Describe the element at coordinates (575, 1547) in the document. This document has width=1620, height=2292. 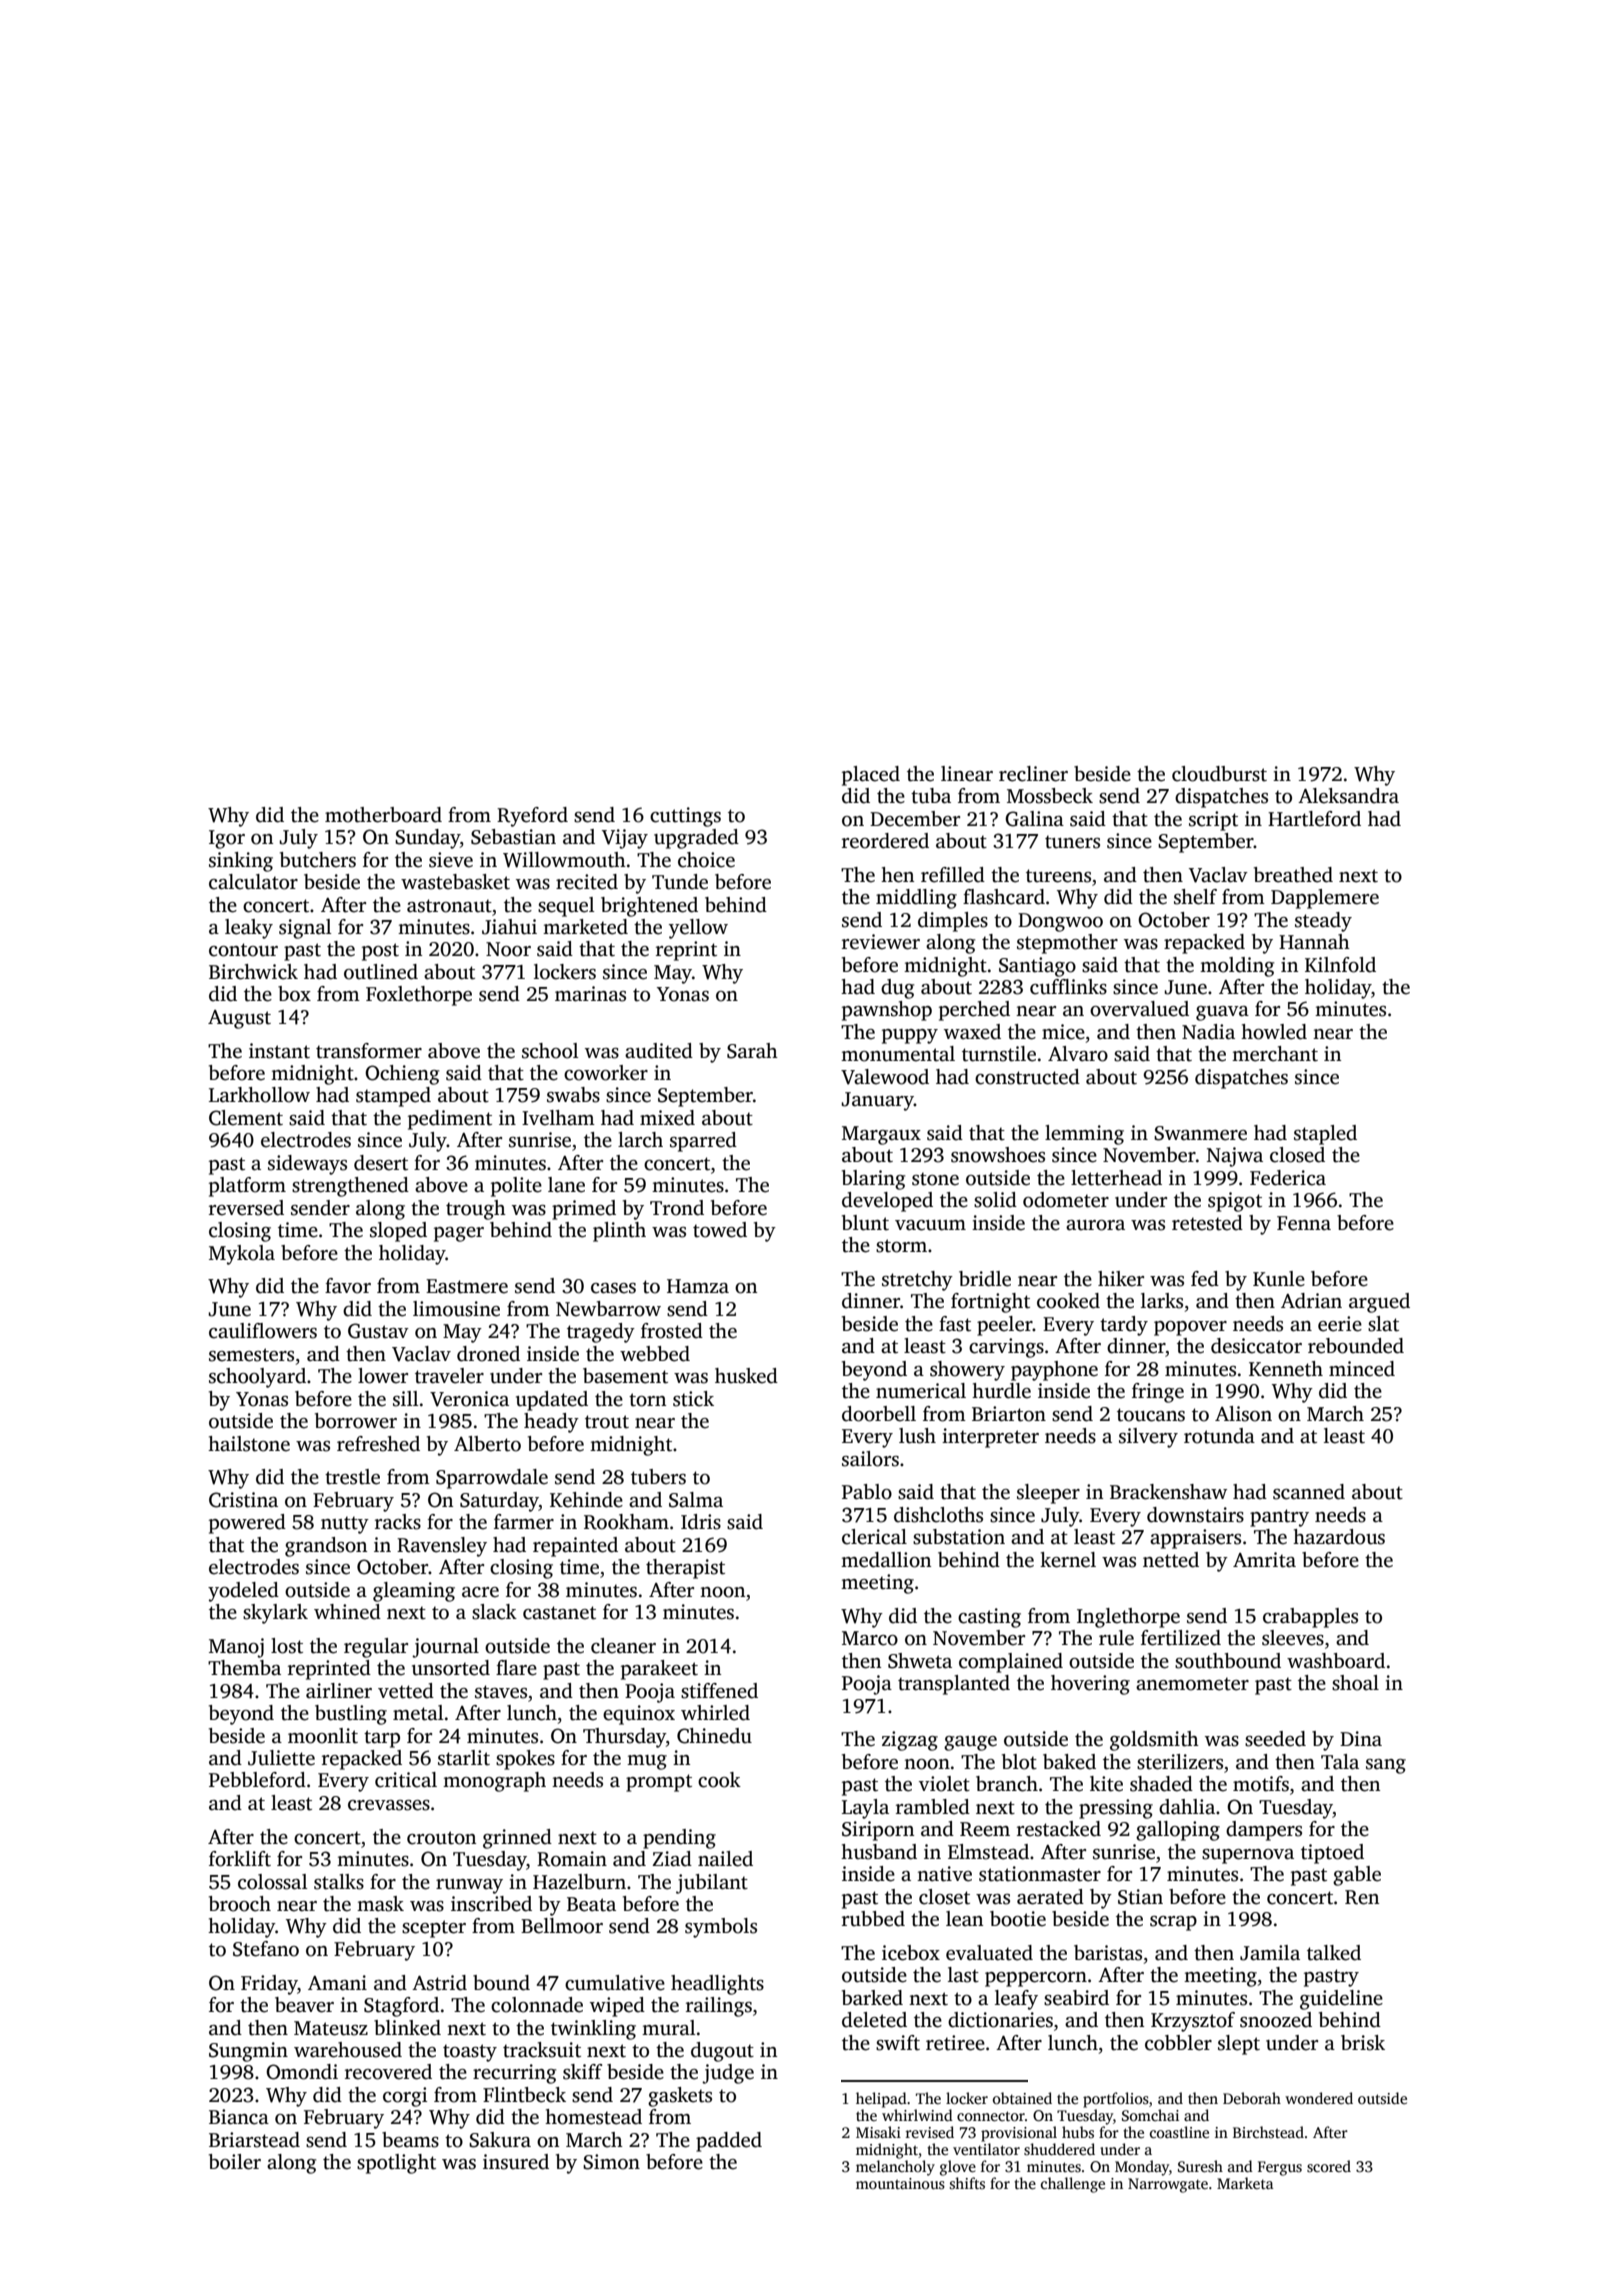
I see `repainted` at that location.
